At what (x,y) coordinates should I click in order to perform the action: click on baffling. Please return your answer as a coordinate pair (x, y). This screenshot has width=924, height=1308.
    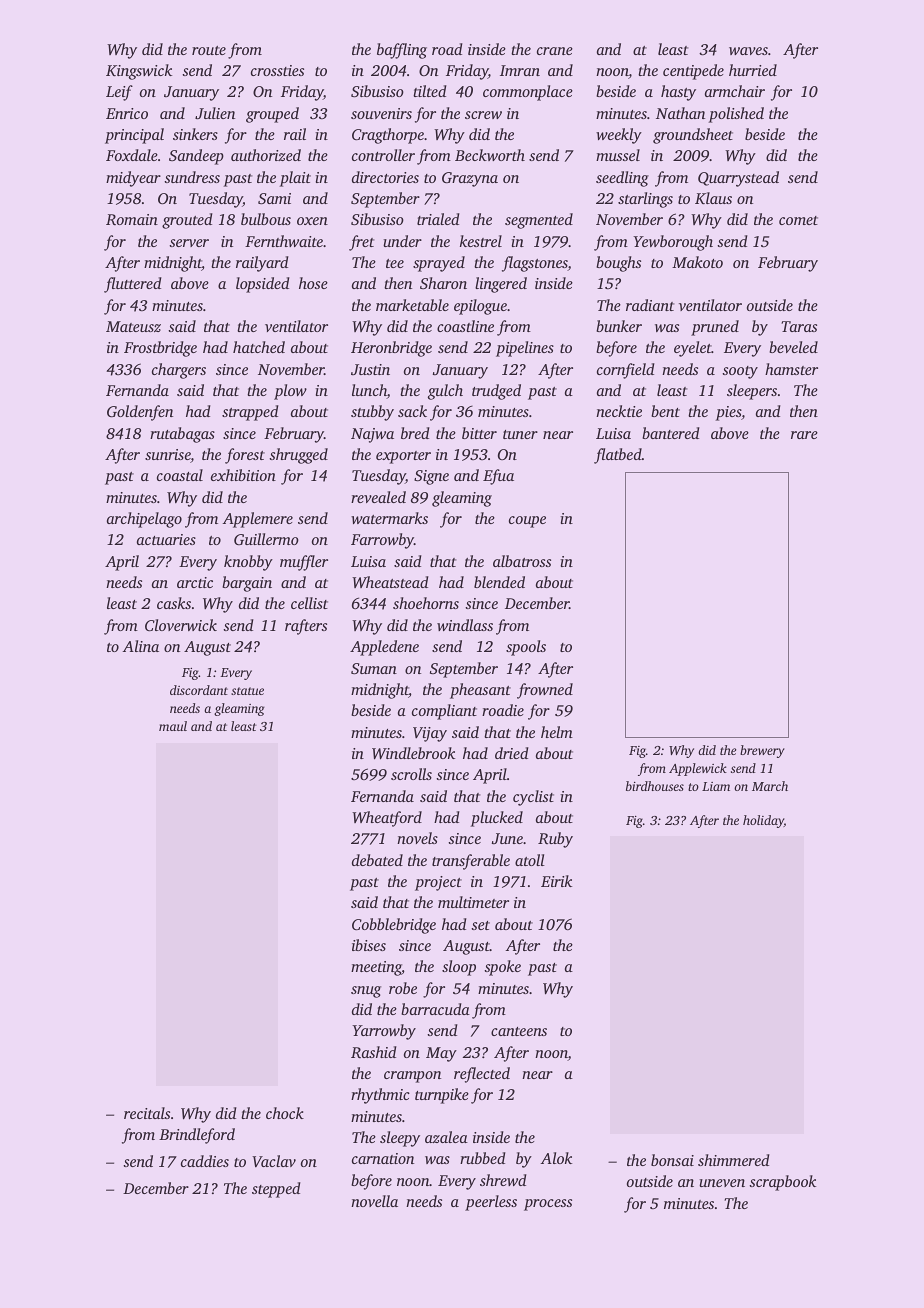
    Looking at the image, I should click on (402, 51).
